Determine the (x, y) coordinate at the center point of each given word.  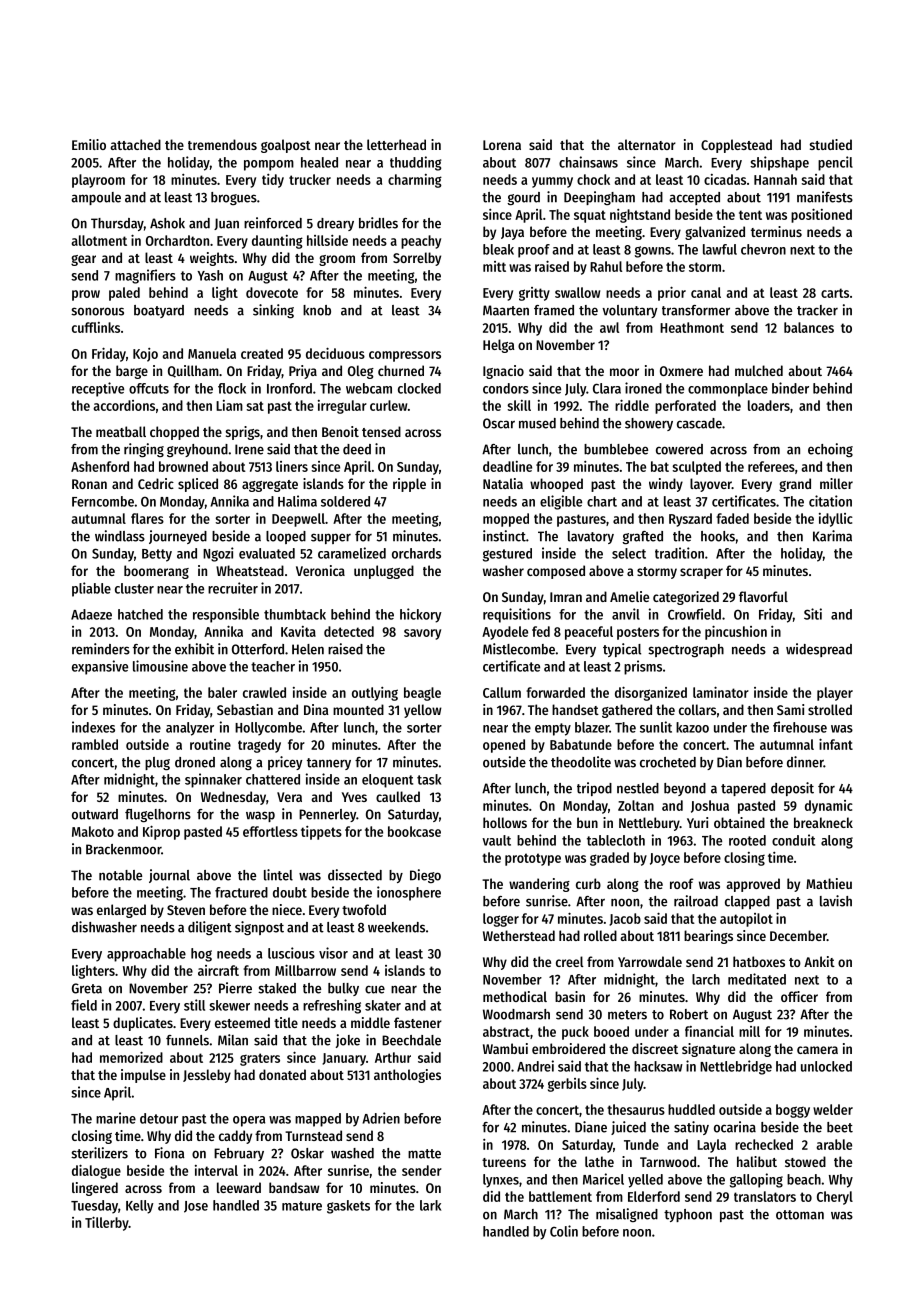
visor (333, 953)
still (194, 1005)
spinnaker (213, 780)
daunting (277, 242)
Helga (499, 346)
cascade (699, 423)
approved (753, 885)
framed (554, 310)
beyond (685, 789)
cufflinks (96, 327)
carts (835, 293)
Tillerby (107, 1223)
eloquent (387, 781)
